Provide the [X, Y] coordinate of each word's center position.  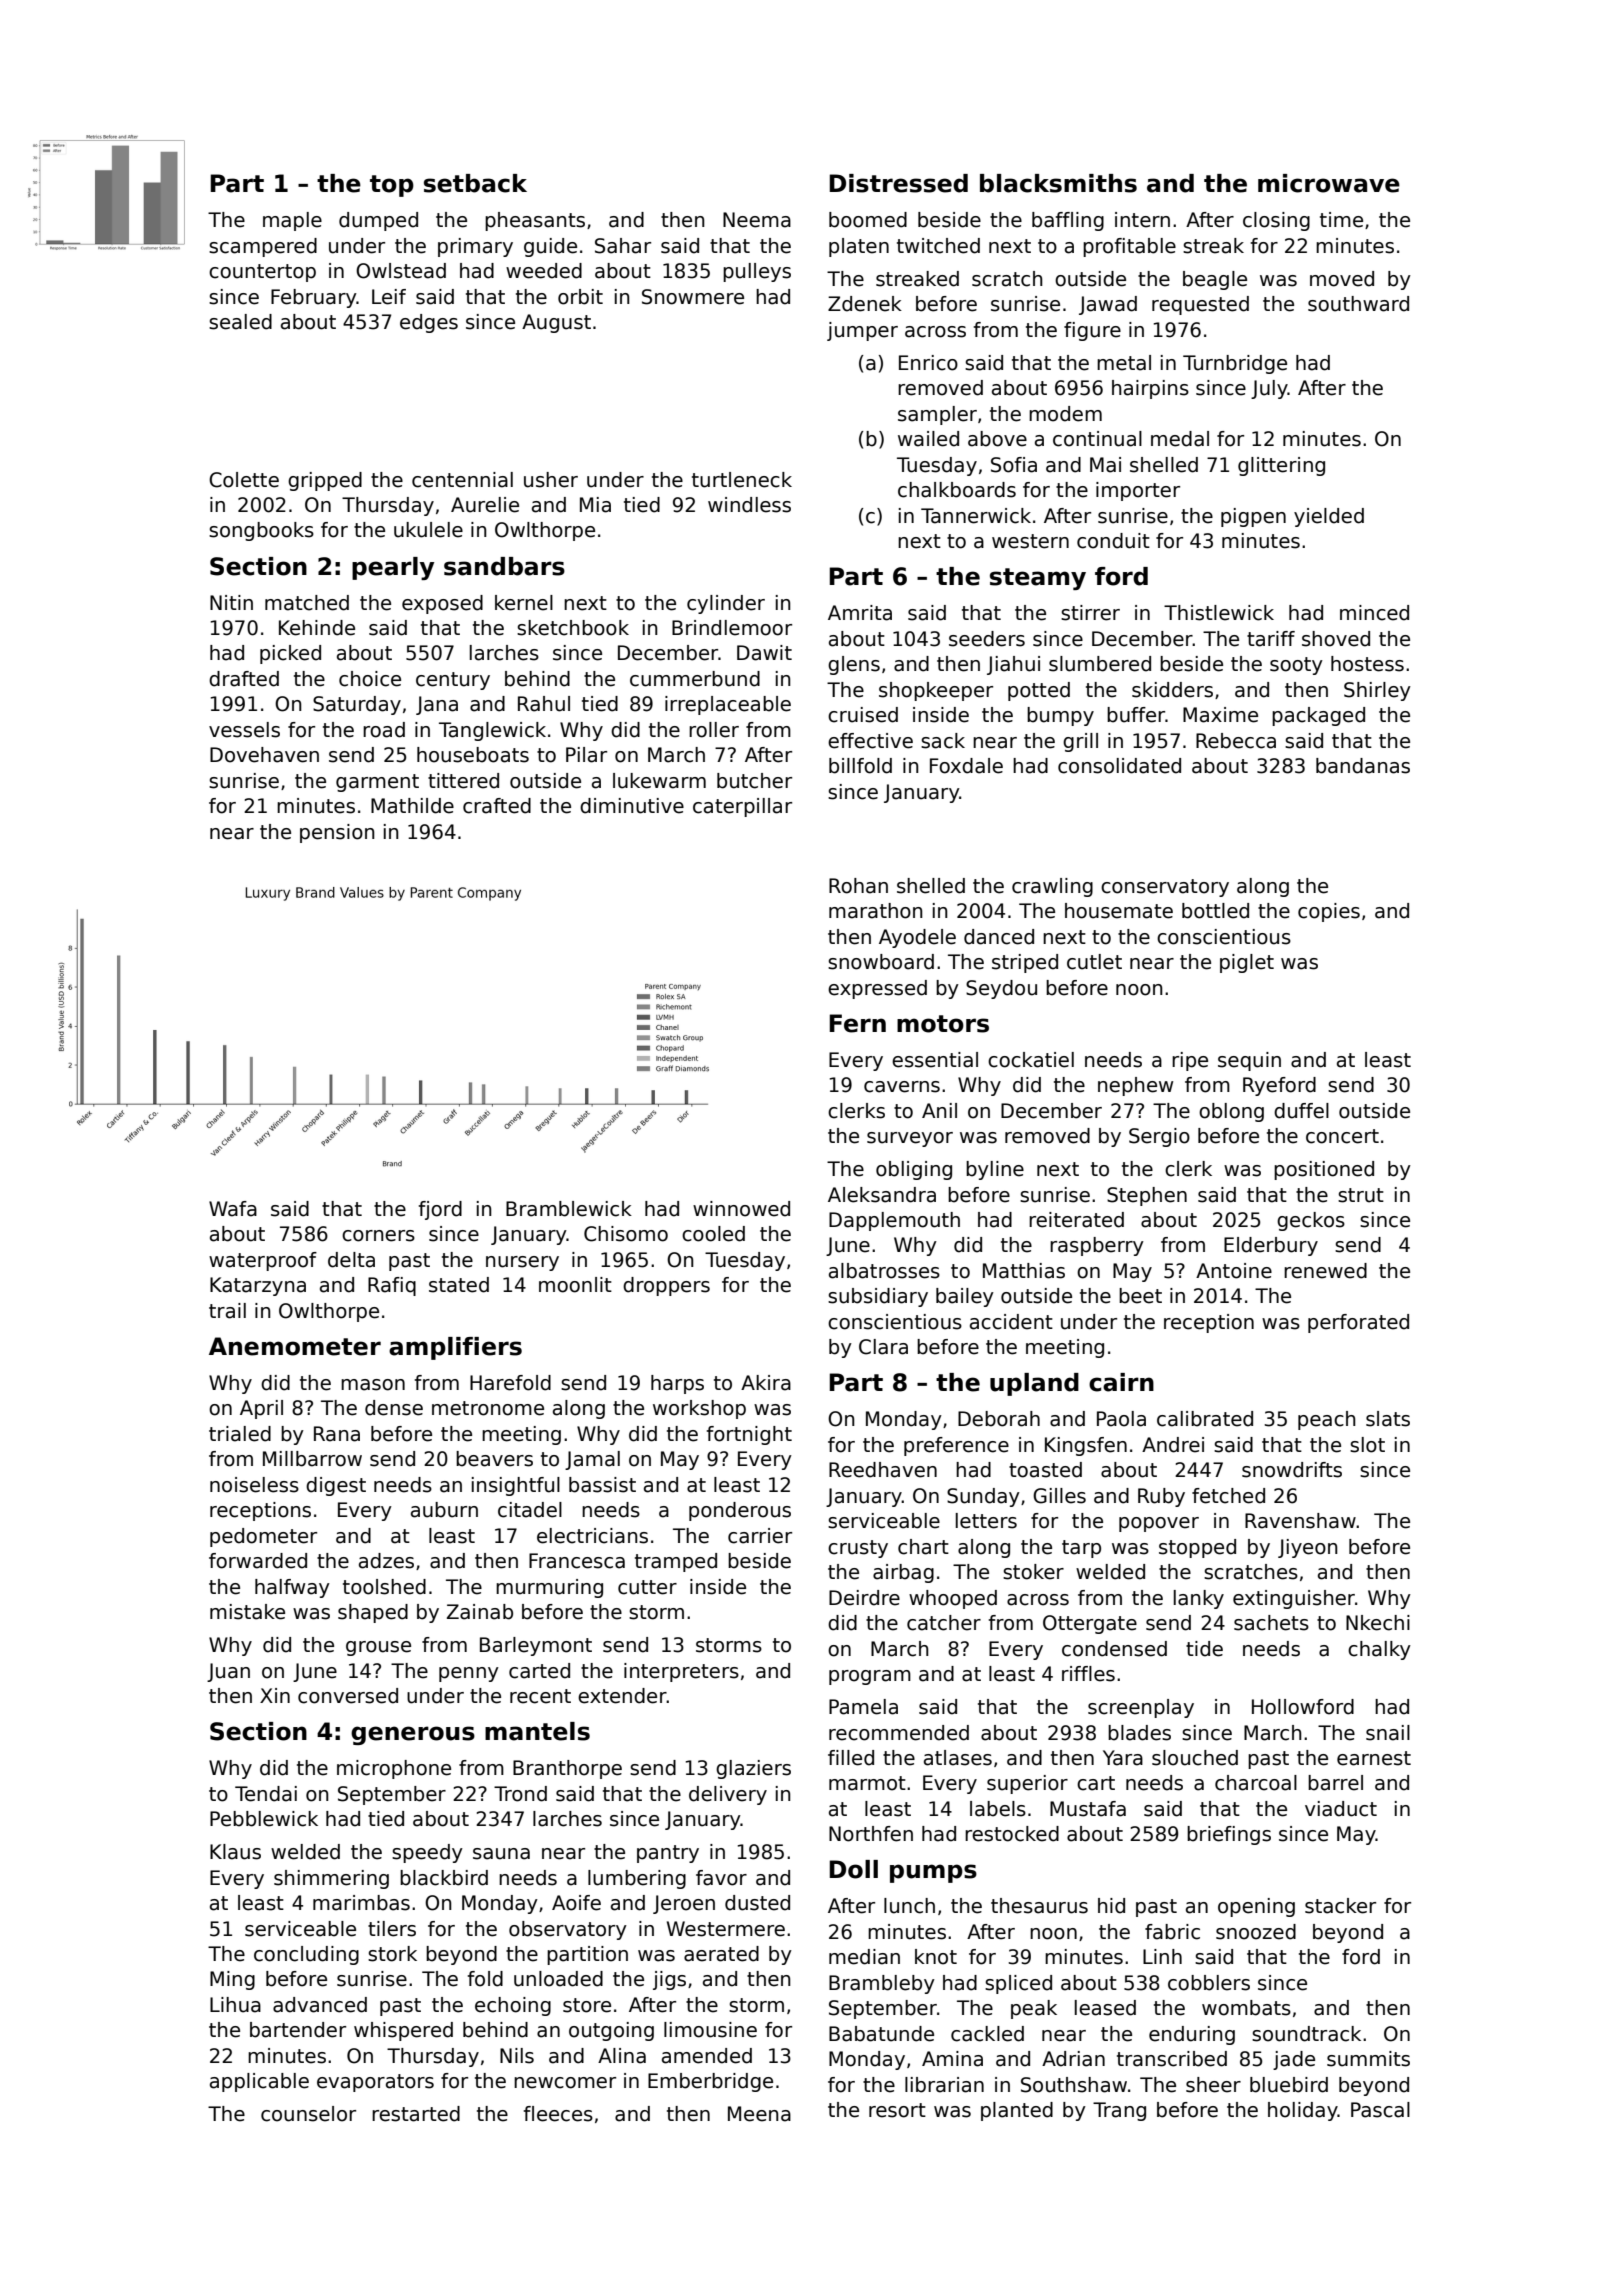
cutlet [1094, 962]
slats [1388, 1419]
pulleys [757, 272]
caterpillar [742, 807]
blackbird [444, 1878]
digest [336, 1486]
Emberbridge [710, 2082]
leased [1105, 2008]
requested [1200, 305]
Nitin [231, 602]
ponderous [740, 1511]
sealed [240, 322]
